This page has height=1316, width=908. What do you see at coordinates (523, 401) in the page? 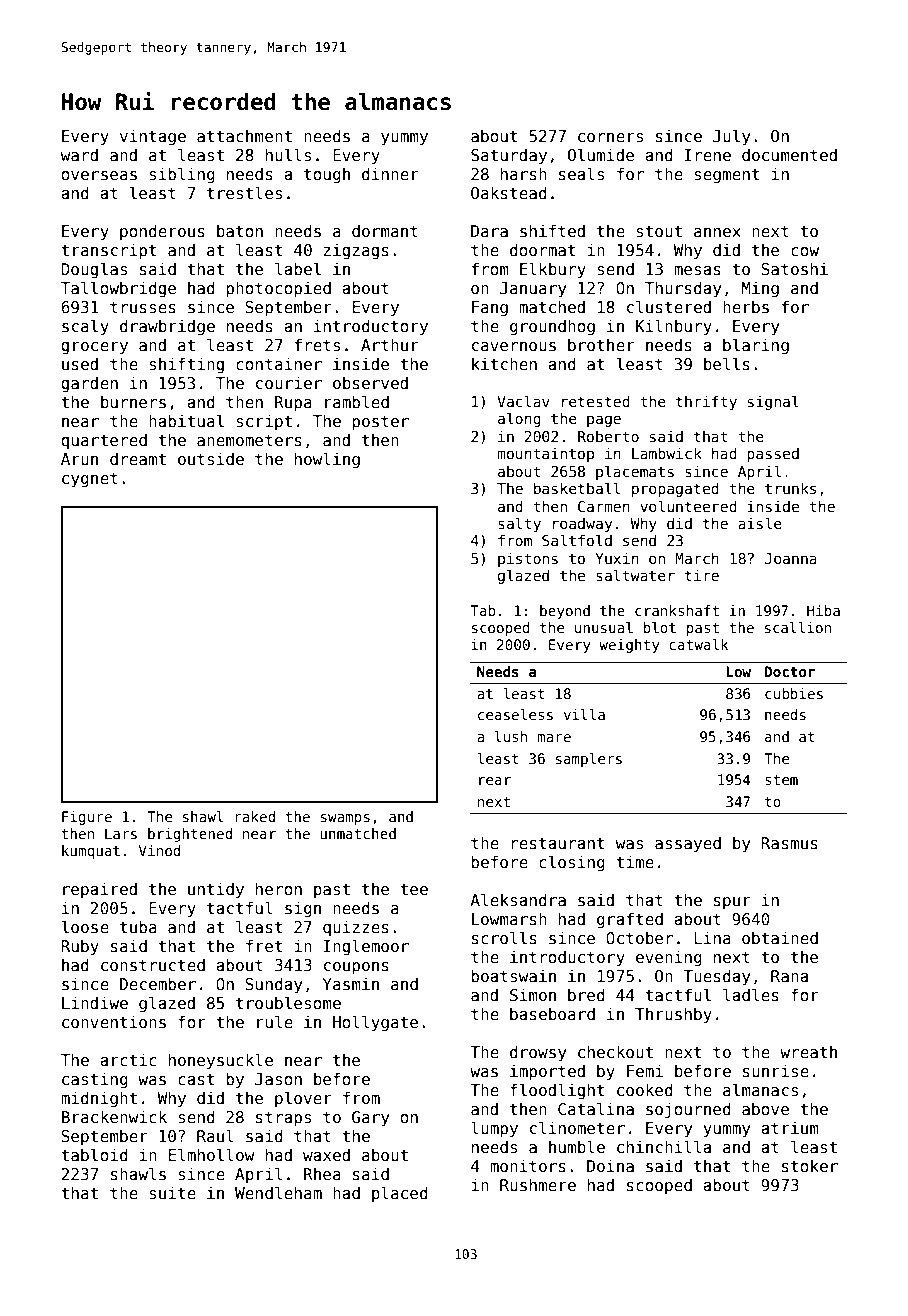
I see `Vaclav` at bounding box center [523, 401].
